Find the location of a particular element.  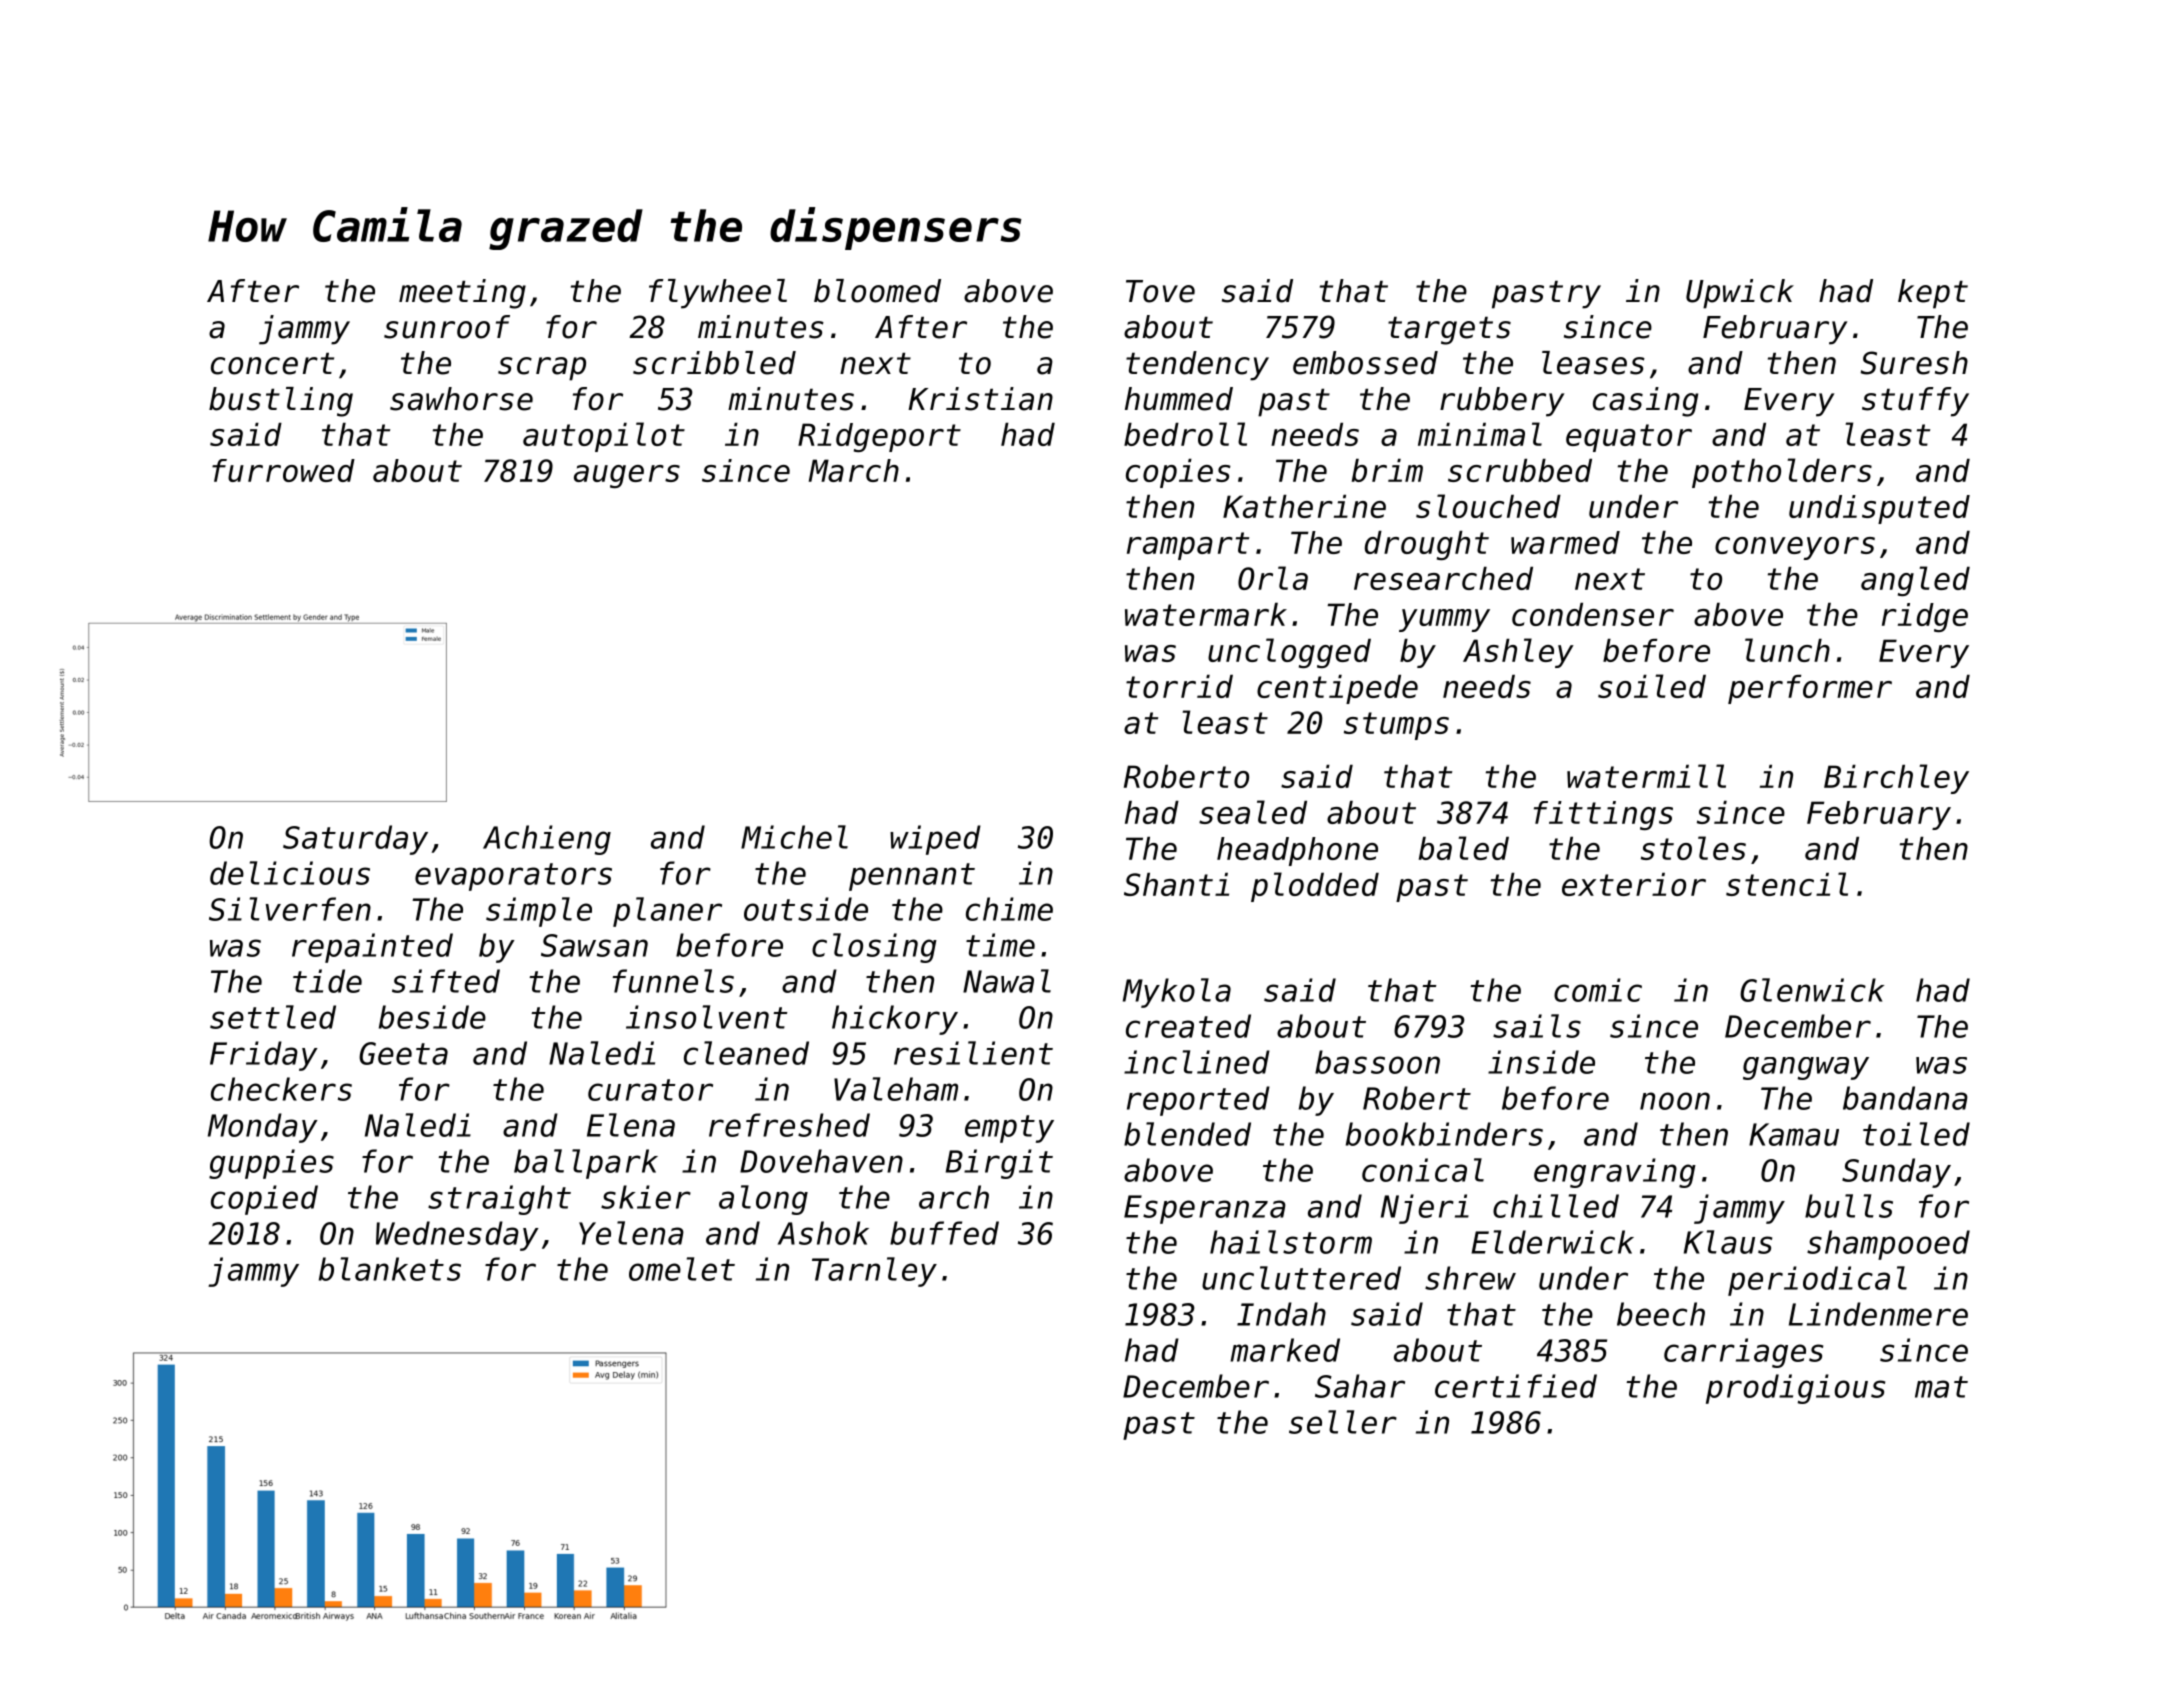

watermark is located at coordinates (1206, 614).
